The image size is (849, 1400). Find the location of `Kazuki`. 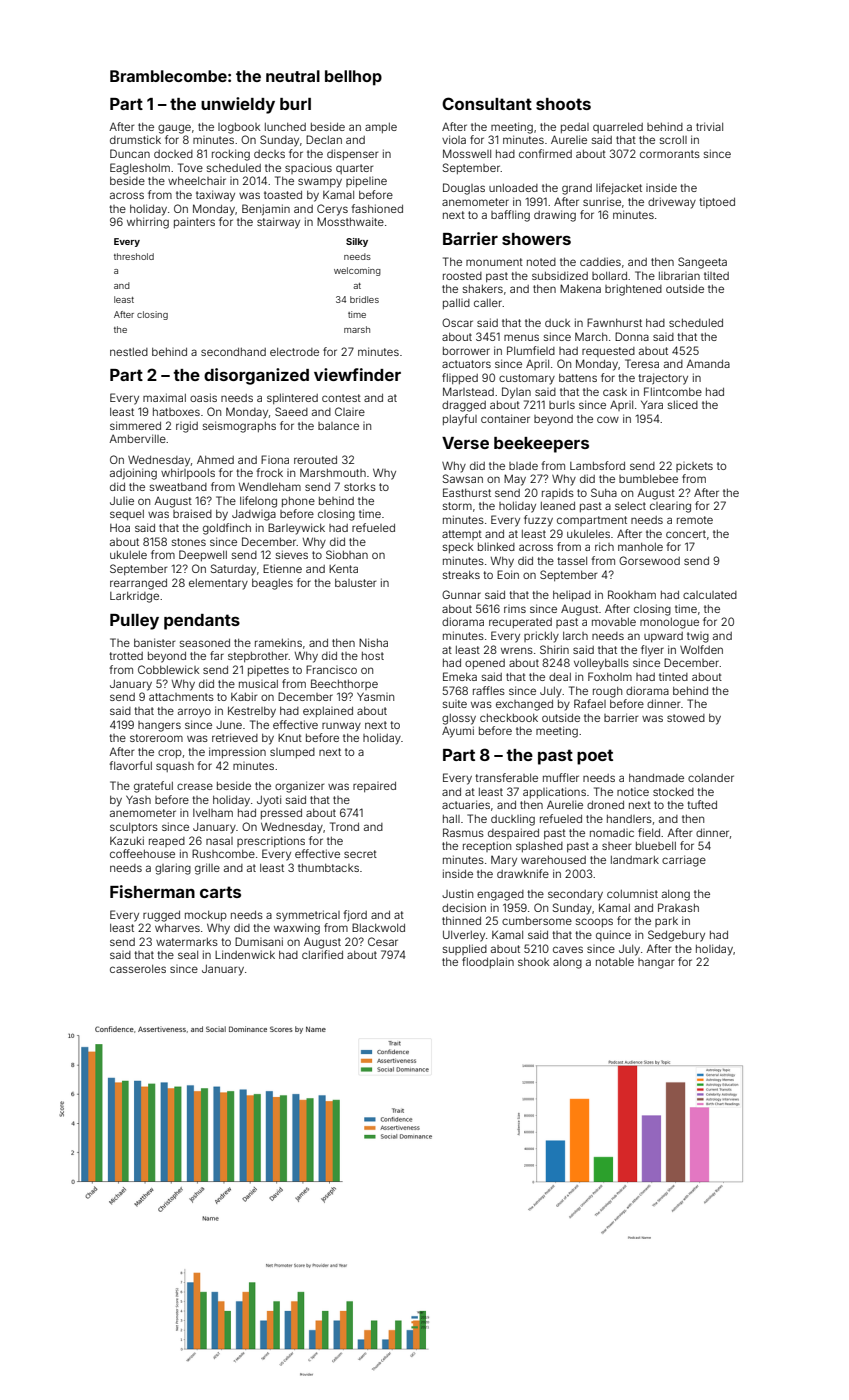

Kazuki is located at coordinates (127, 840).
